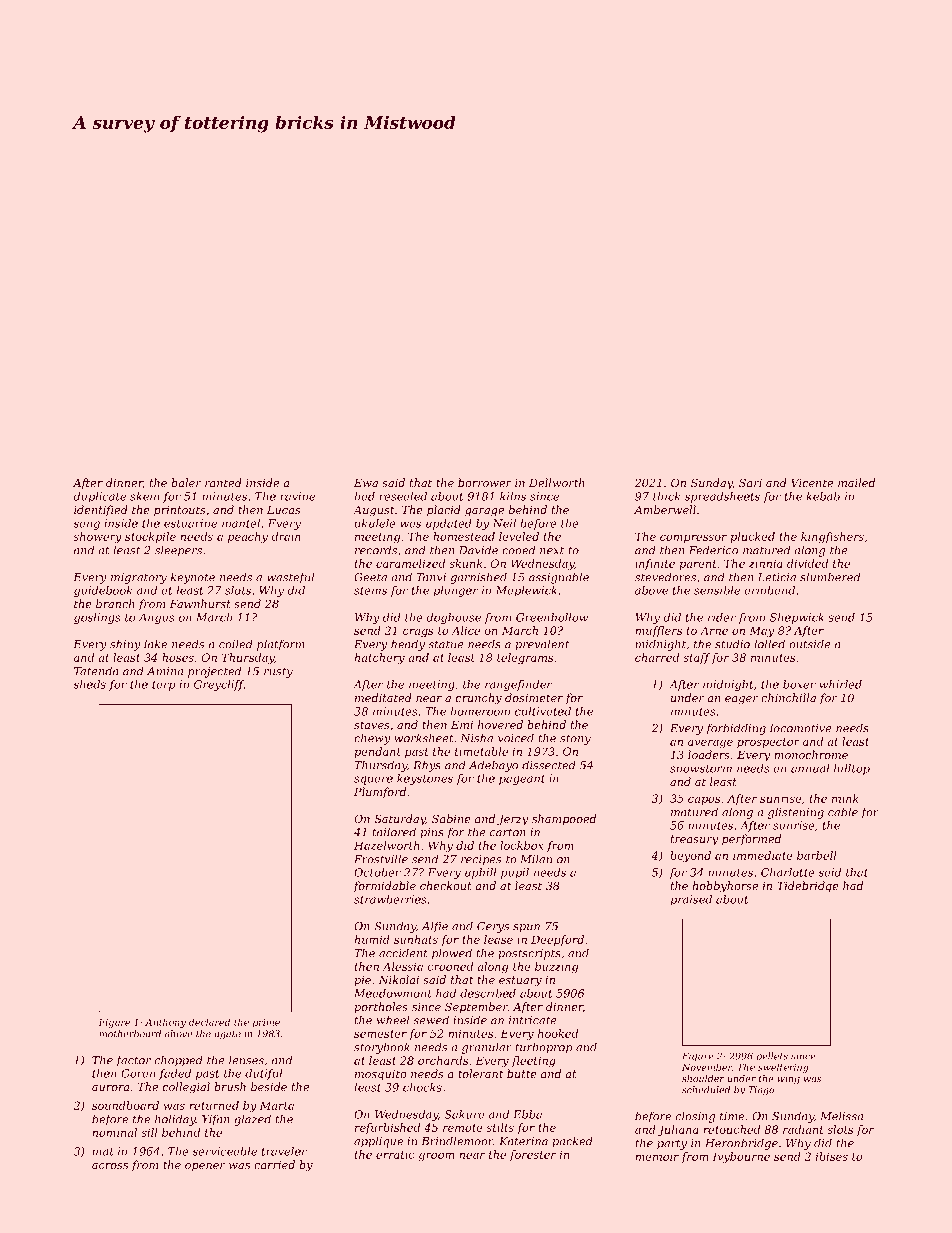 The image size is (952, 1233). Describe the element at coordinates (436, 1156) in the document. I see `groom` at that location.
